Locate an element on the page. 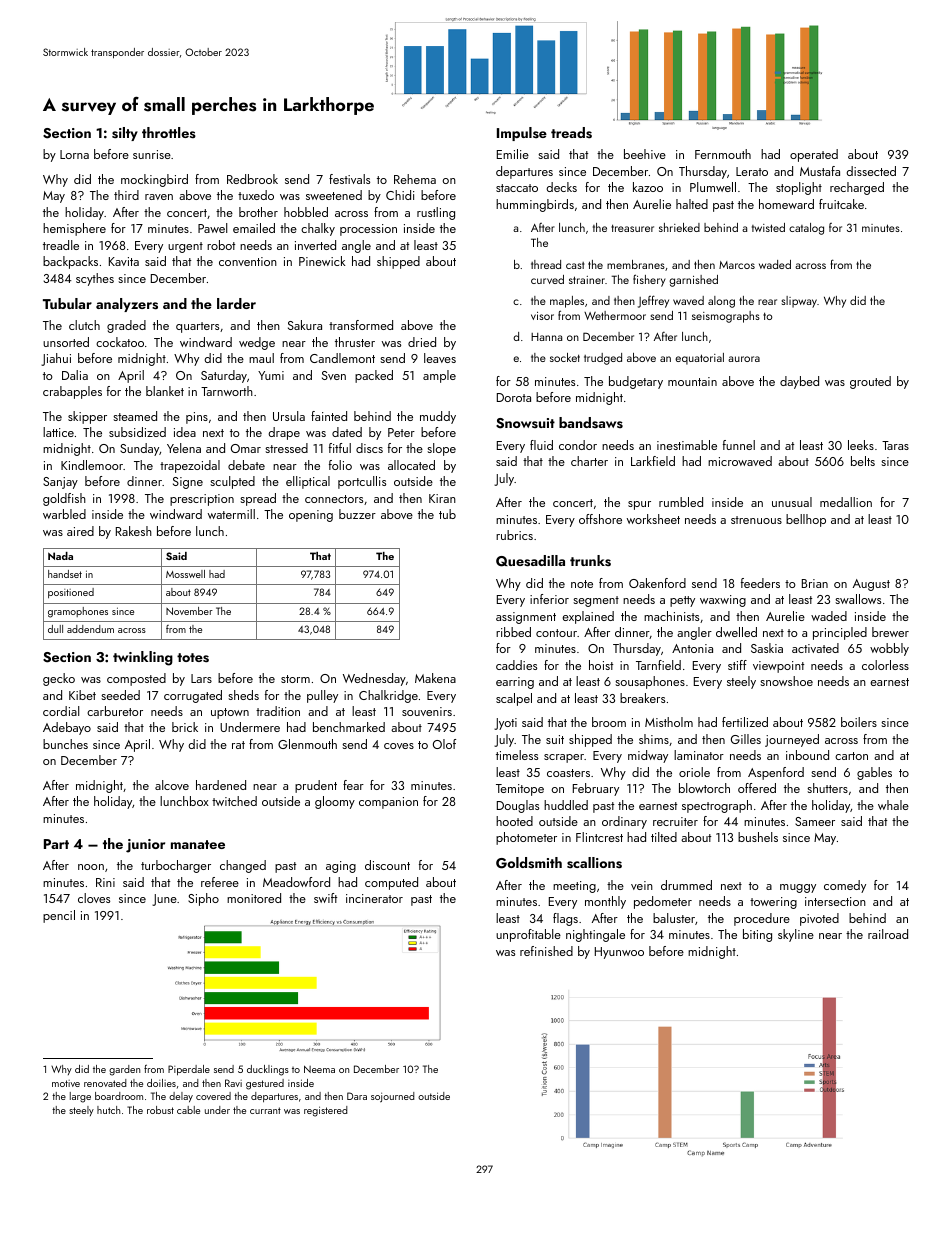 The image size is (952, 1233). dissected is located at coordinates (871, 171).
